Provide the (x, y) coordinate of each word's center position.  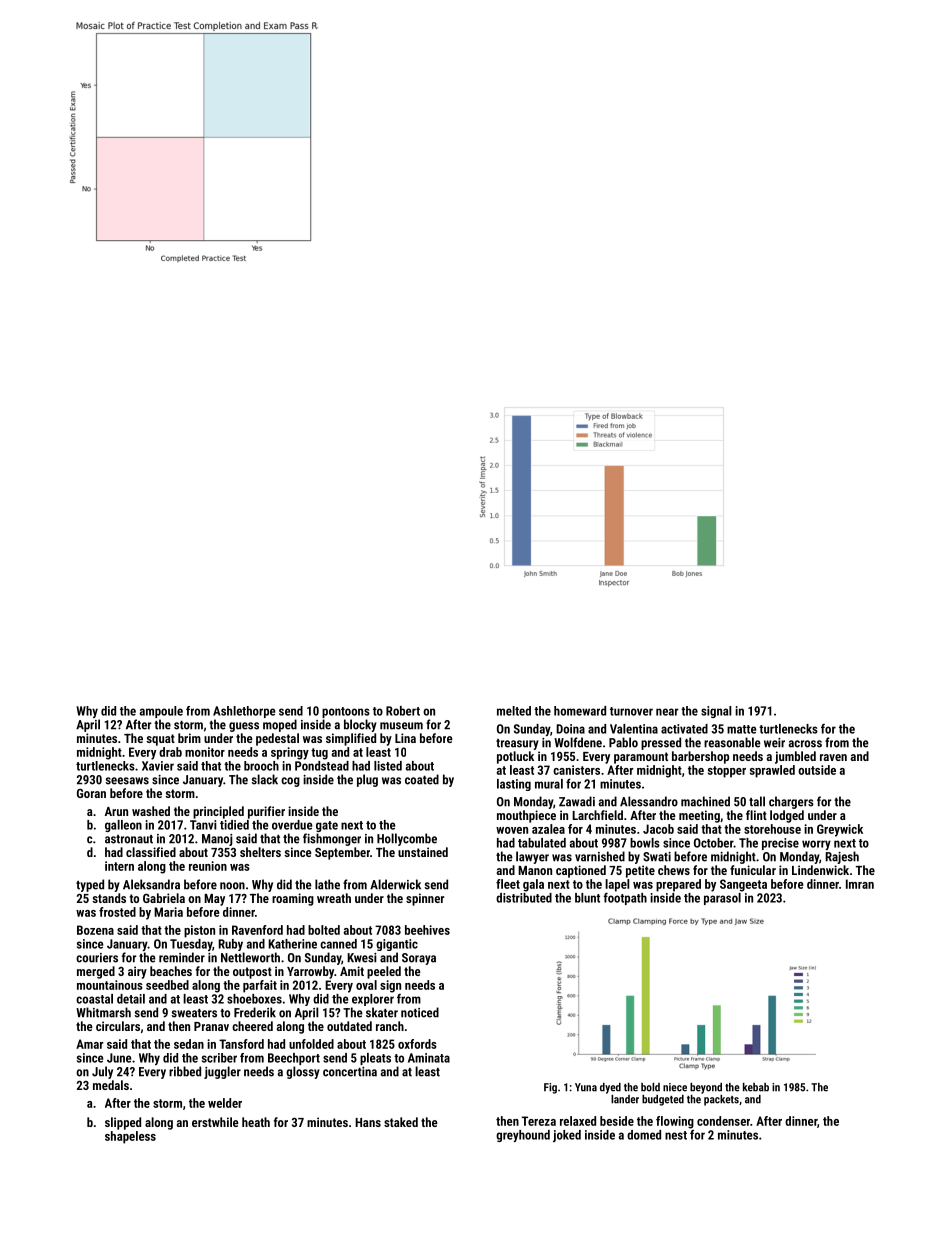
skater (382, 1012)
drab (170, 752)
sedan (189, 1044)
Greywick (840, 830)
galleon (123, 826)
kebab (756, 1087)
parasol (722, 899)
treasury (517, 744)
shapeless (130, 1137)
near (667, 712)
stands (109, 898)
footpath (625, 899)
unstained (423, 852)
